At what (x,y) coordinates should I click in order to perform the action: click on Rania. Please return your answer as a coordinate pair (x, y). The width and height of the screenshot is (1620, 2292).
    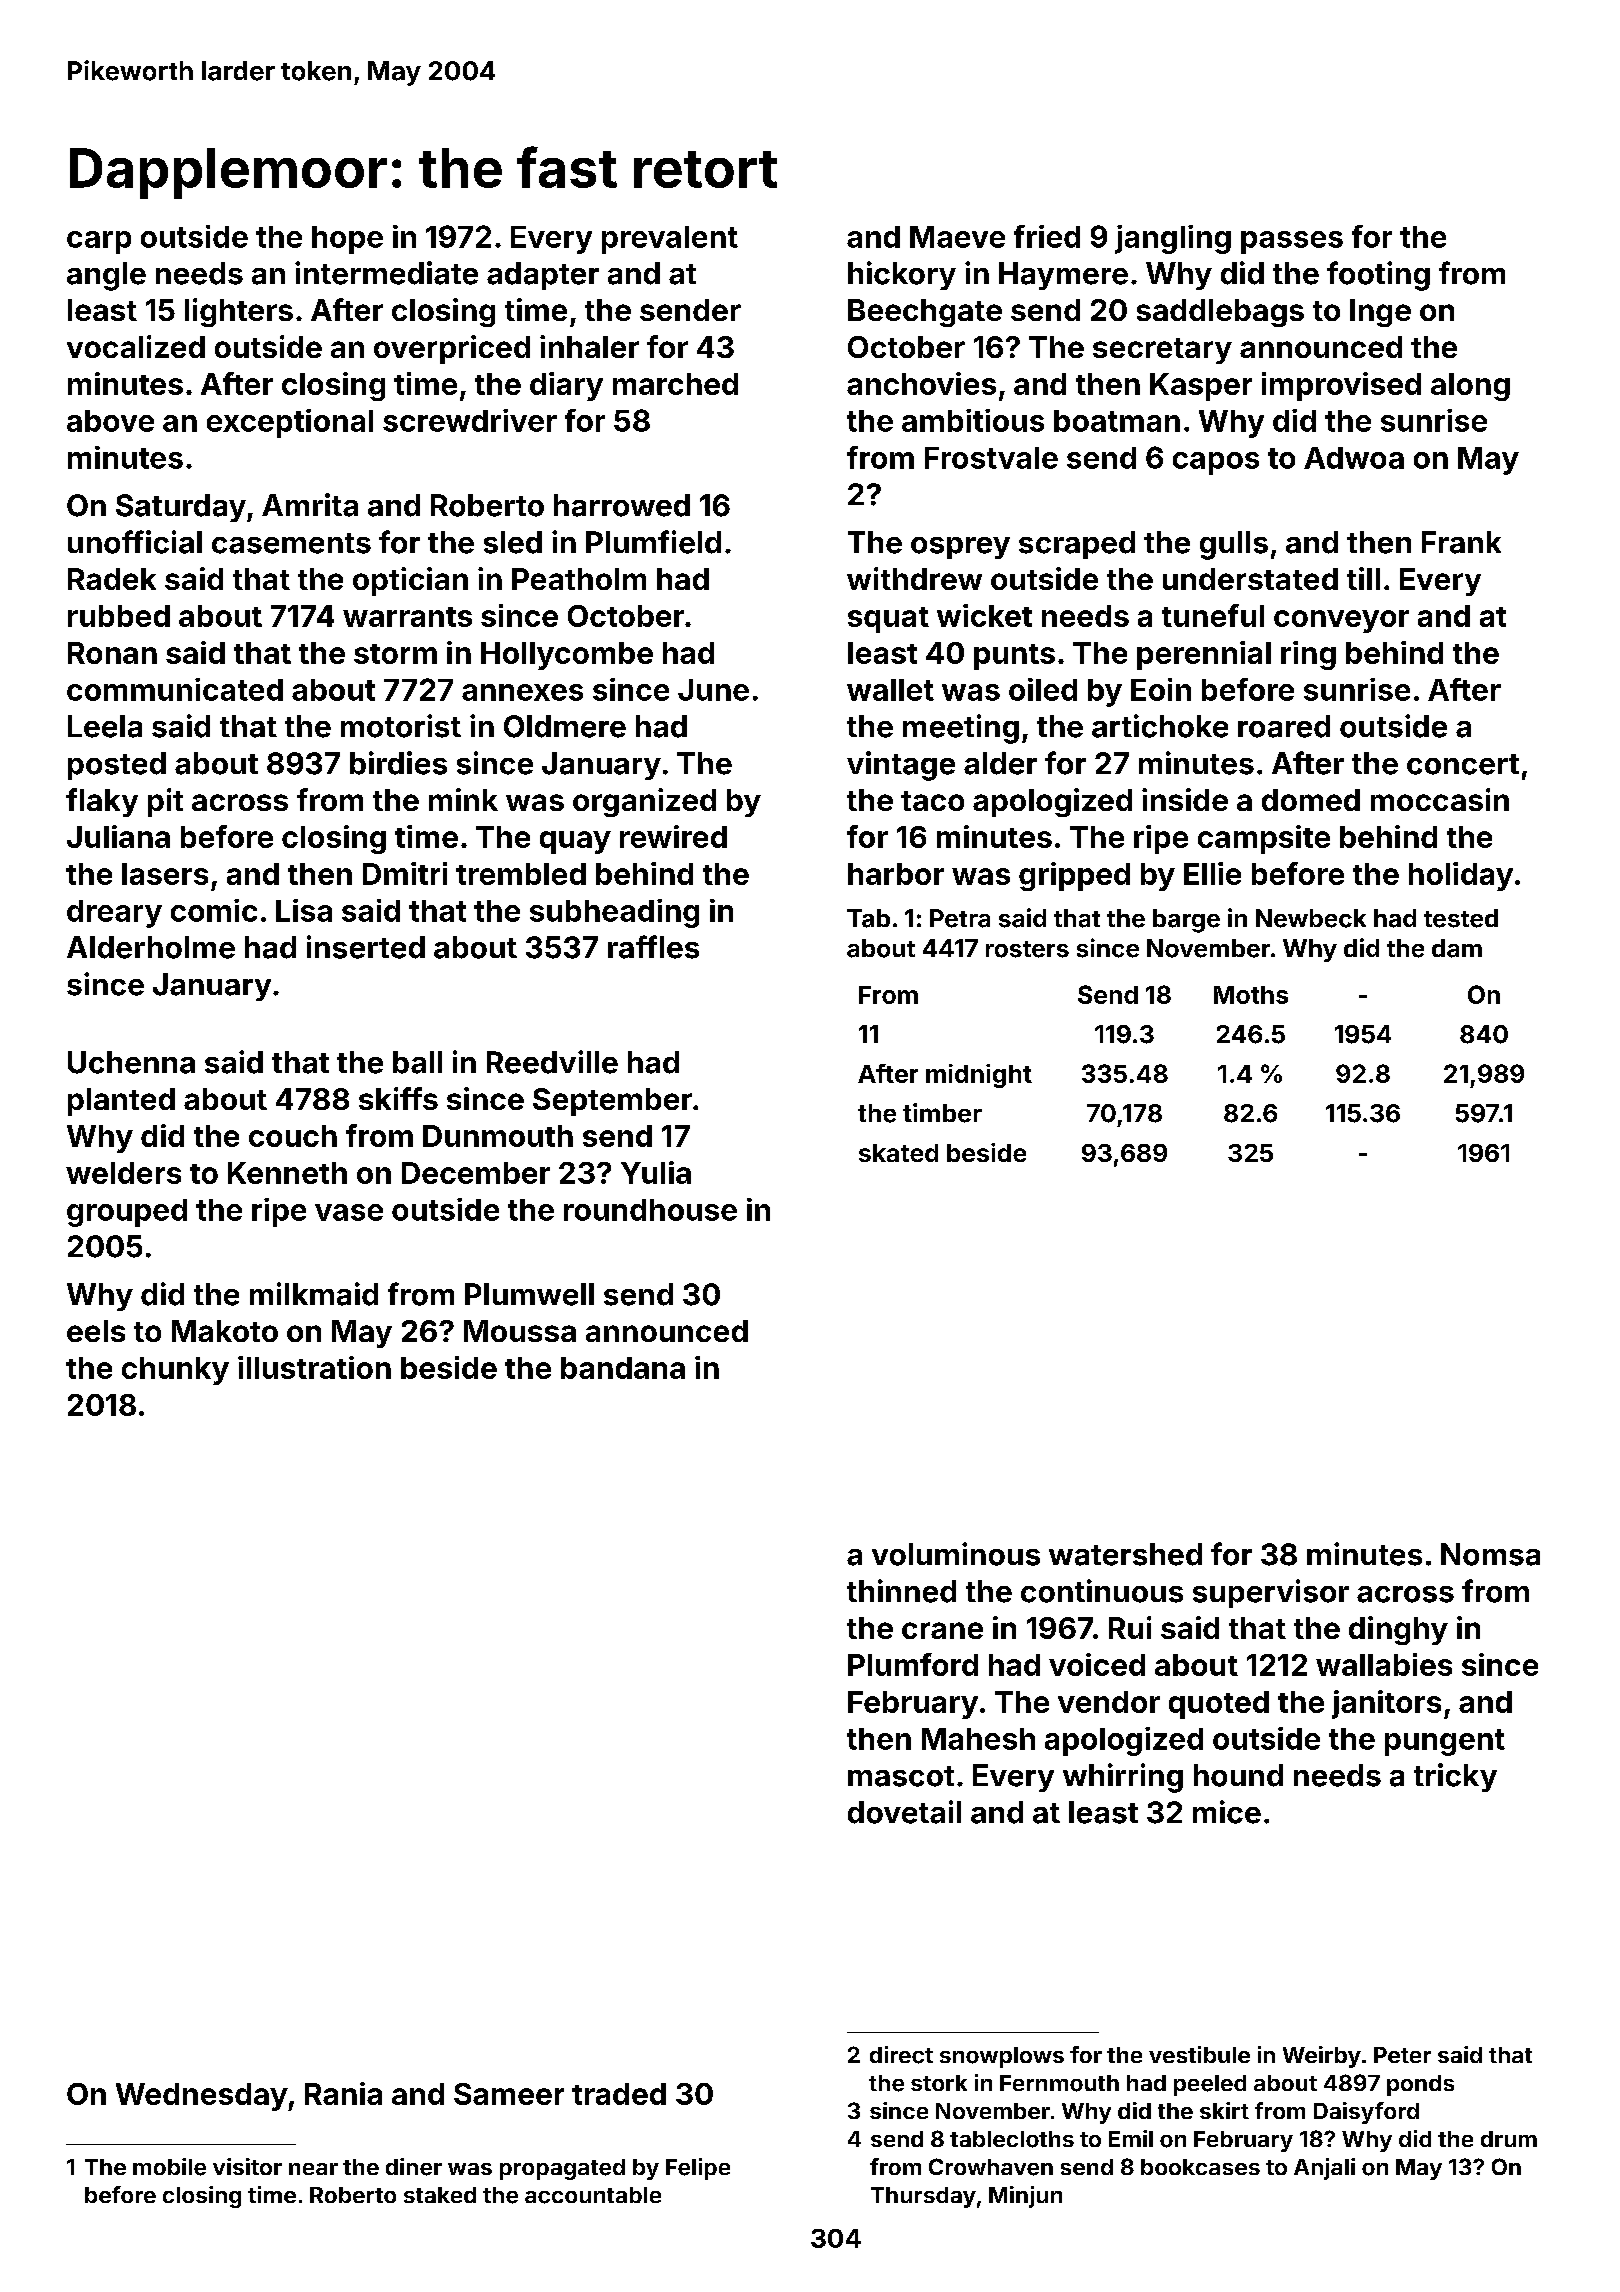
    Looking at the image, I should click on (343, 2093).
